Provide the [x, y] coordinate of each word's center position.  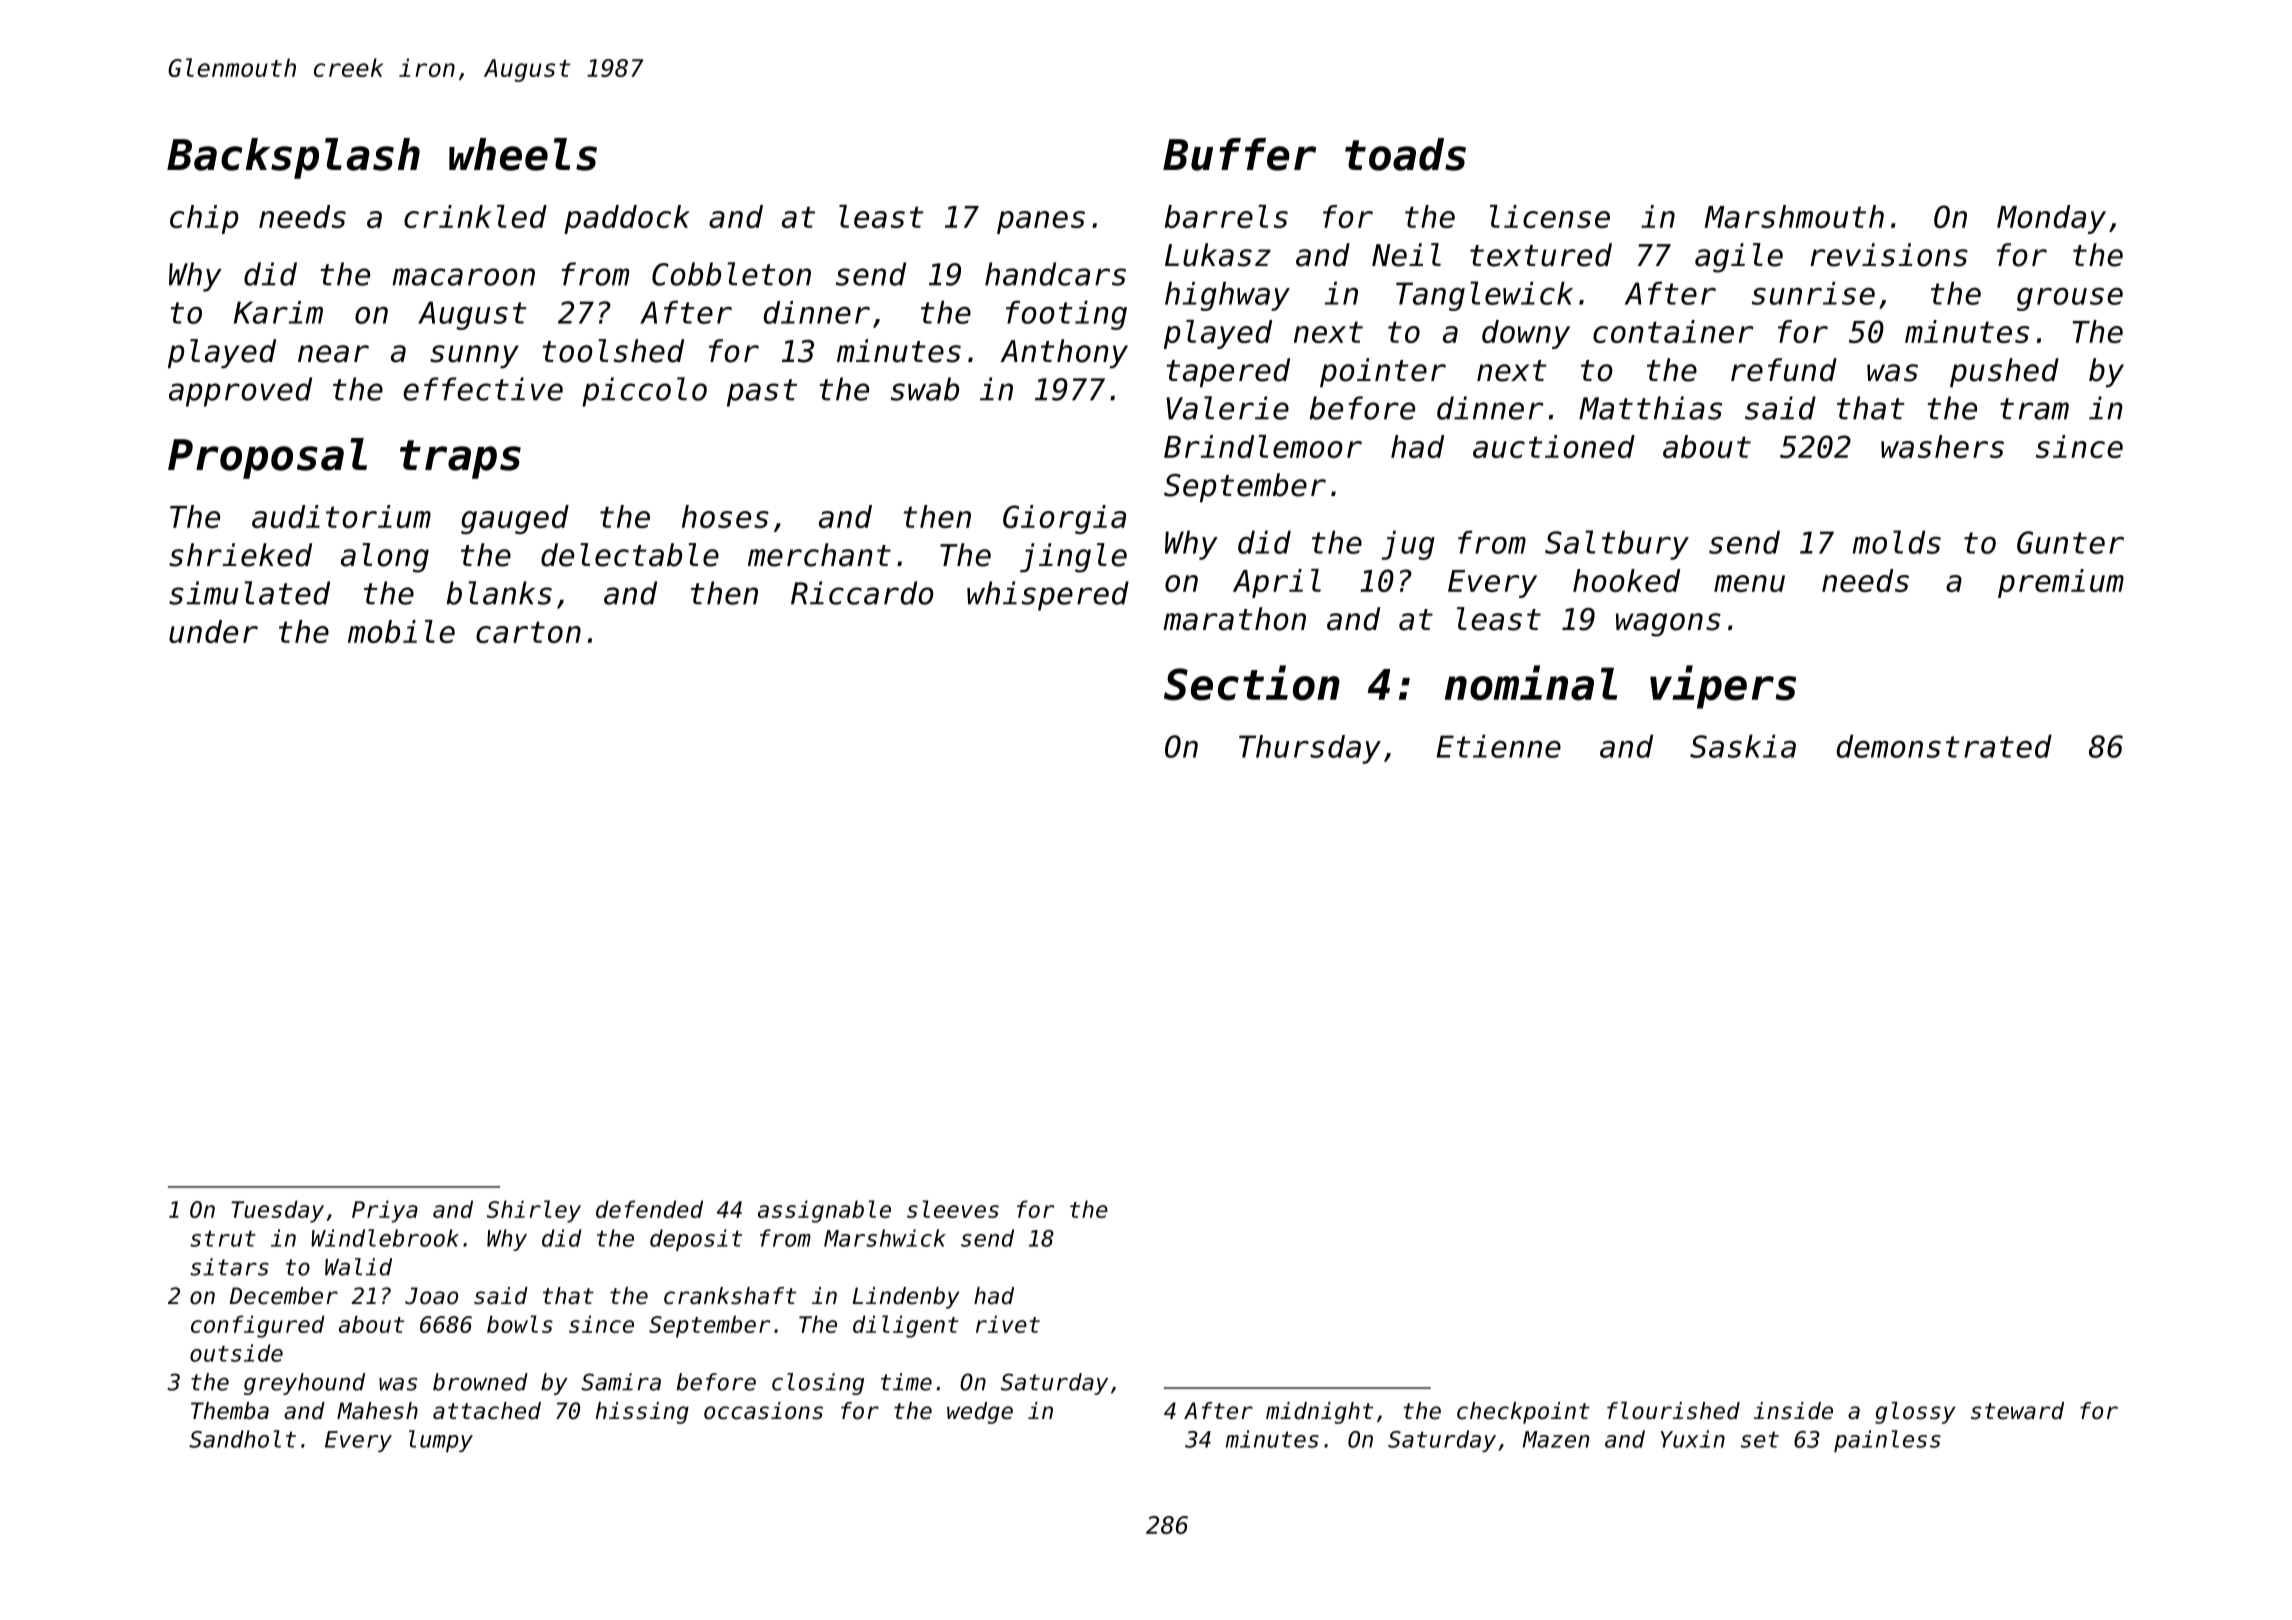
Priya [385, 1211]
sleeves [953, 1209]
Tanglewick [1484, 296]
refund [1784, 370]
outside [236, 1353]
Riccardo [862, 593]
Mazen [1556, 1439]
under [213, 631]
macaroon [463, 277]
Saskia [1743, 746]
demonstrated [1944, 746]
